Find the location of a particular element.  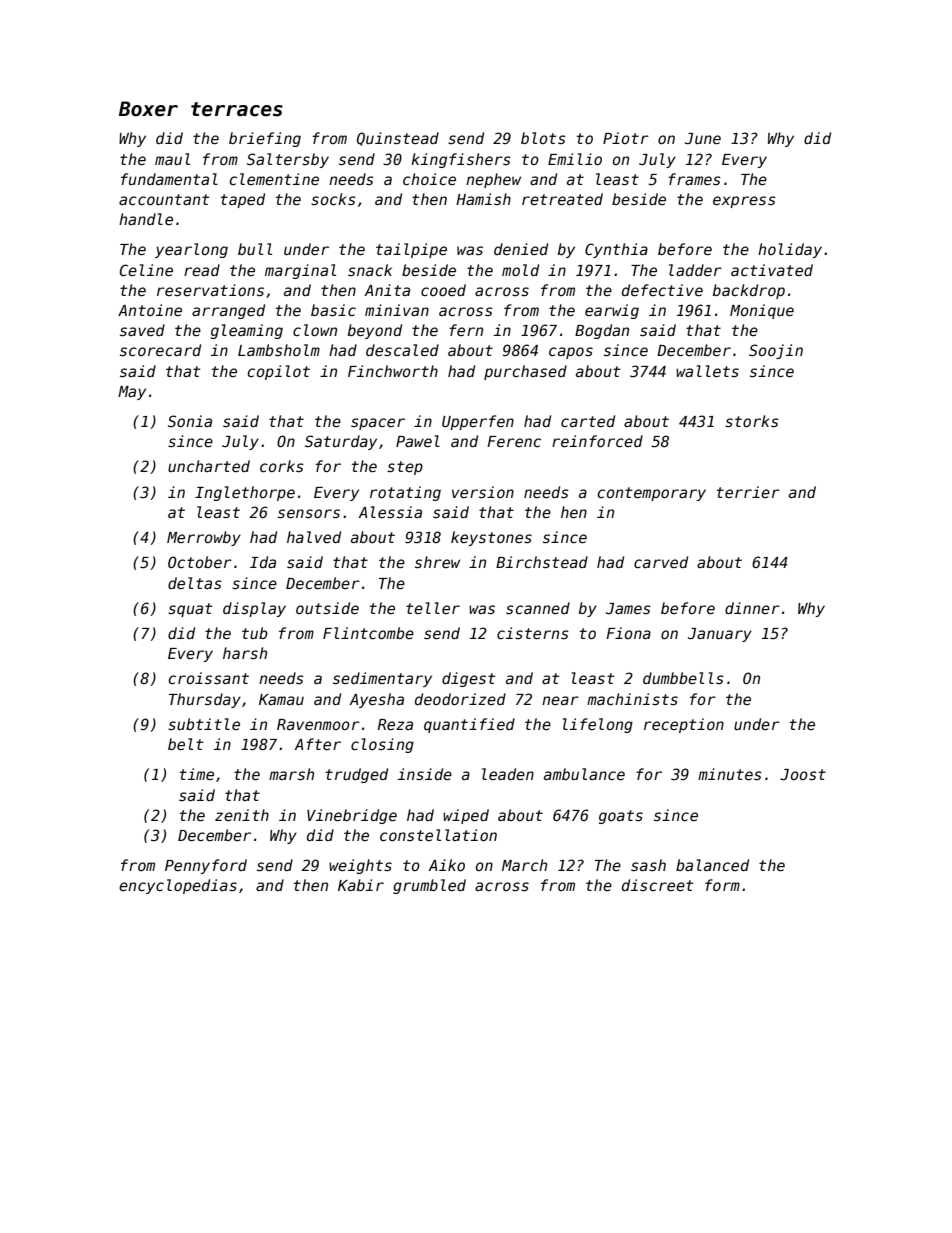

carted is located at coordinates (588, 421).
